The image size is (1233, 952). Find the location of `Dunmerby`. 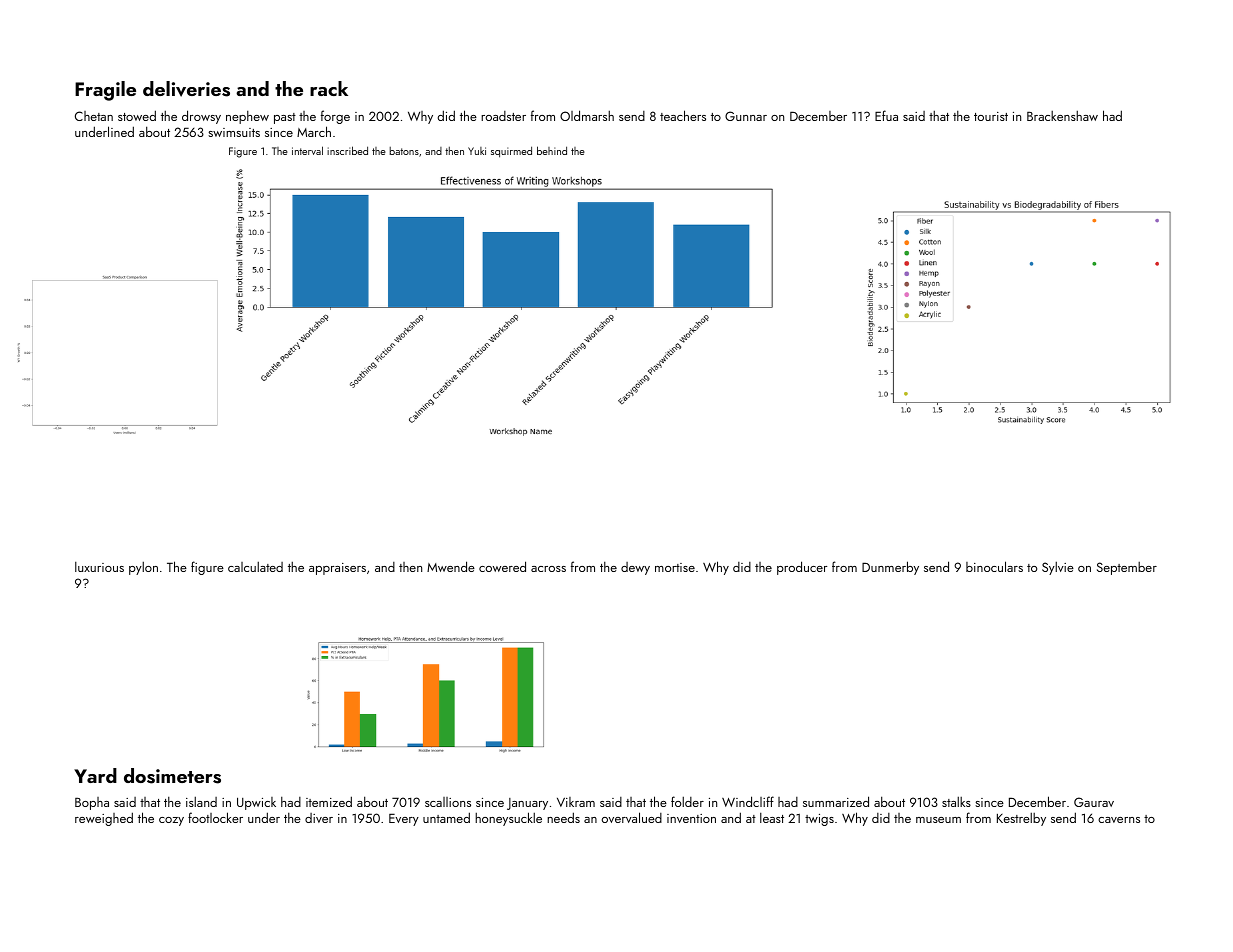

Dunmerby is located at coordinates (890, 568).
